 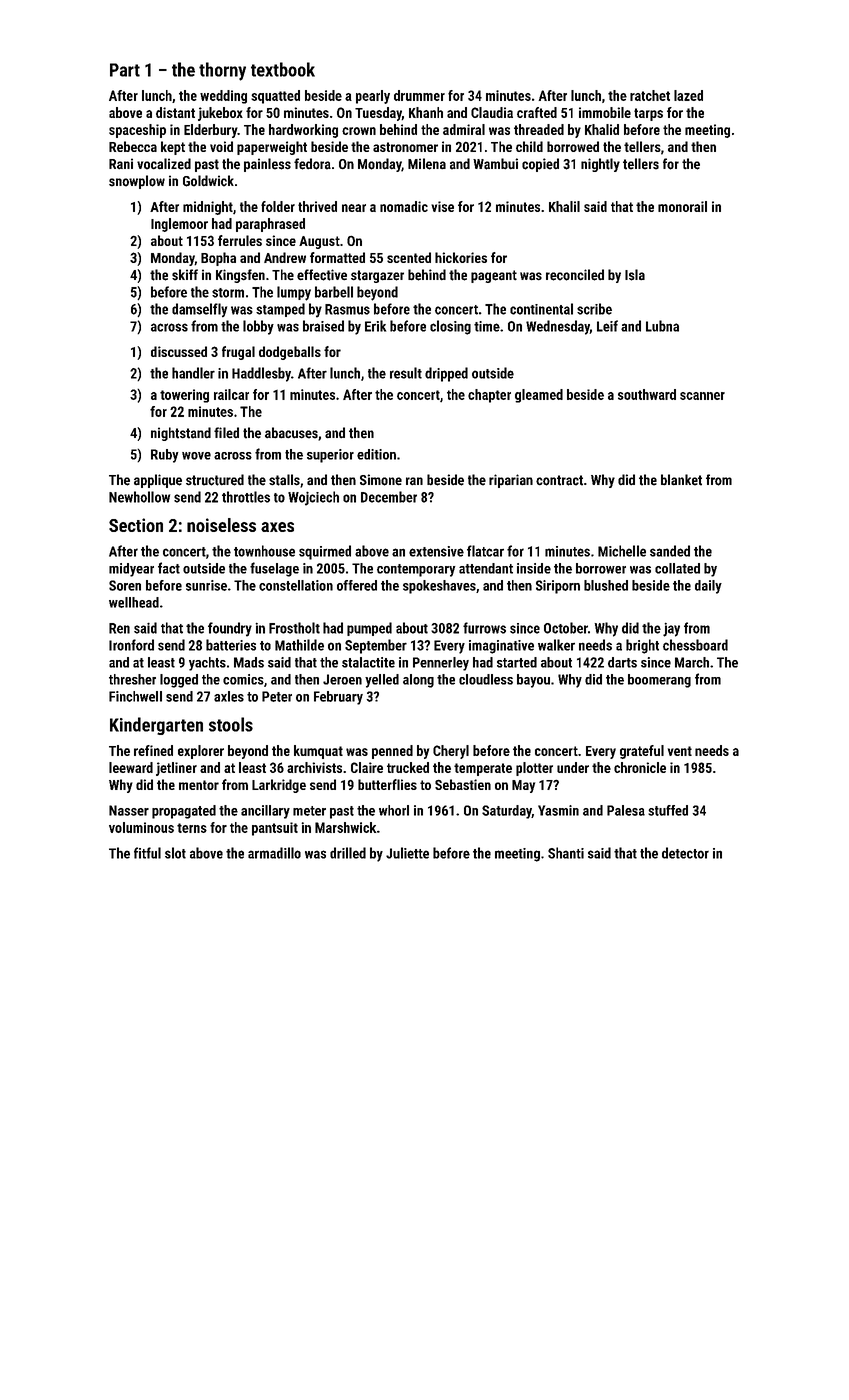 What do you see at coordinates (681, 480) in the document?
I see `blanket` at bounding box center [681, 480].
